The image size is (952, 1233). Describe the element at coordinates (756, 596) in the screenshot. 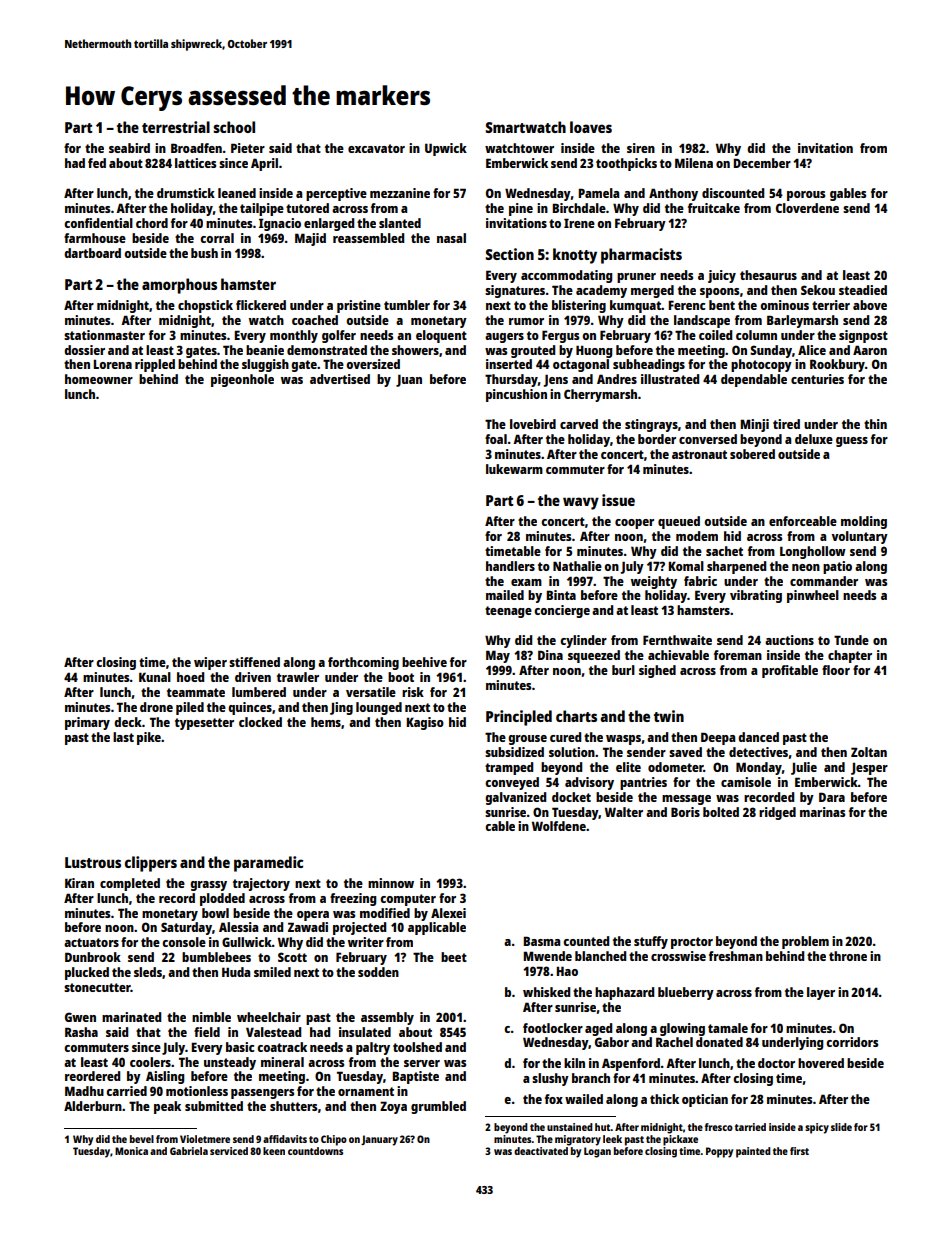

I see `vibrating` at that location.
